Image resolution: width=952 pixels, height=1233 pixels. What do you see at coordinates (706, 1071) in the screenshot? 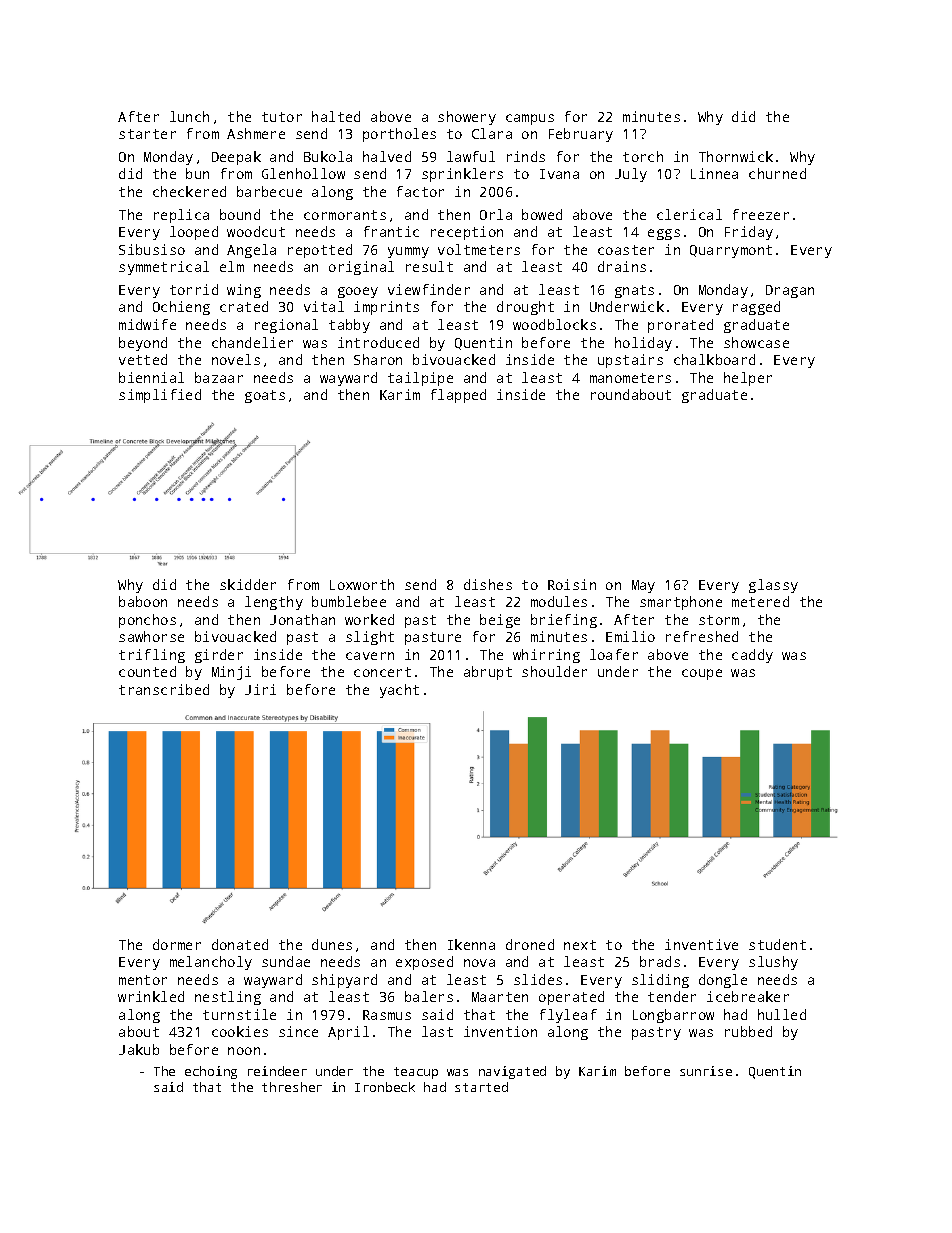
I see `sunrise` at bounding box center [706, 1071].
